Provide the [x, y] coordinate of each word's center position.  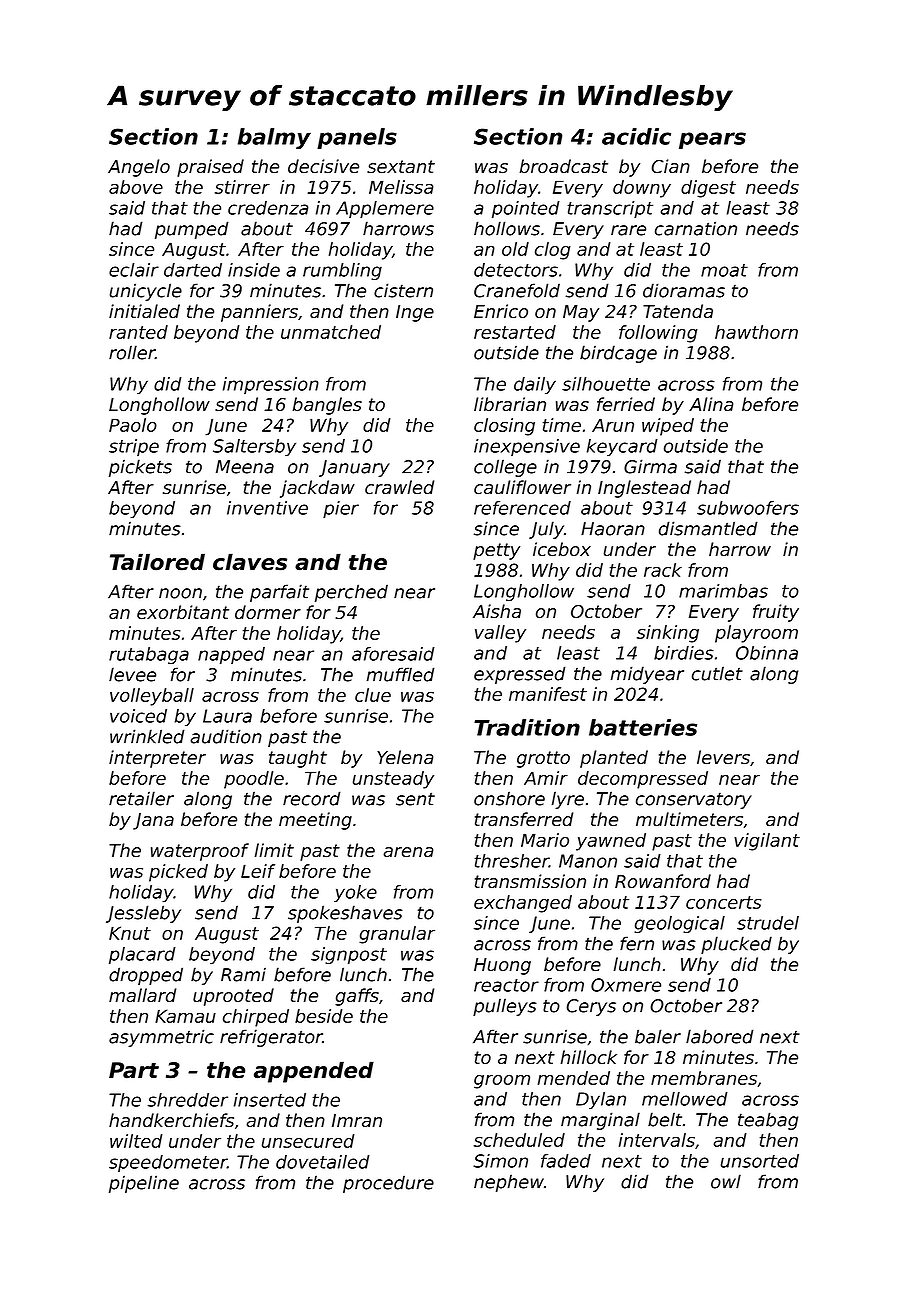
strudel [768, 923]
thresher [511, 861]
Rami [243, 974]
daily [535, 385]
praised [210, 168]
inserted [270, 1100]
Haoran [613, 529]
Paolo [133, 425]
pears [712, 140]
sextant [401, 167]
